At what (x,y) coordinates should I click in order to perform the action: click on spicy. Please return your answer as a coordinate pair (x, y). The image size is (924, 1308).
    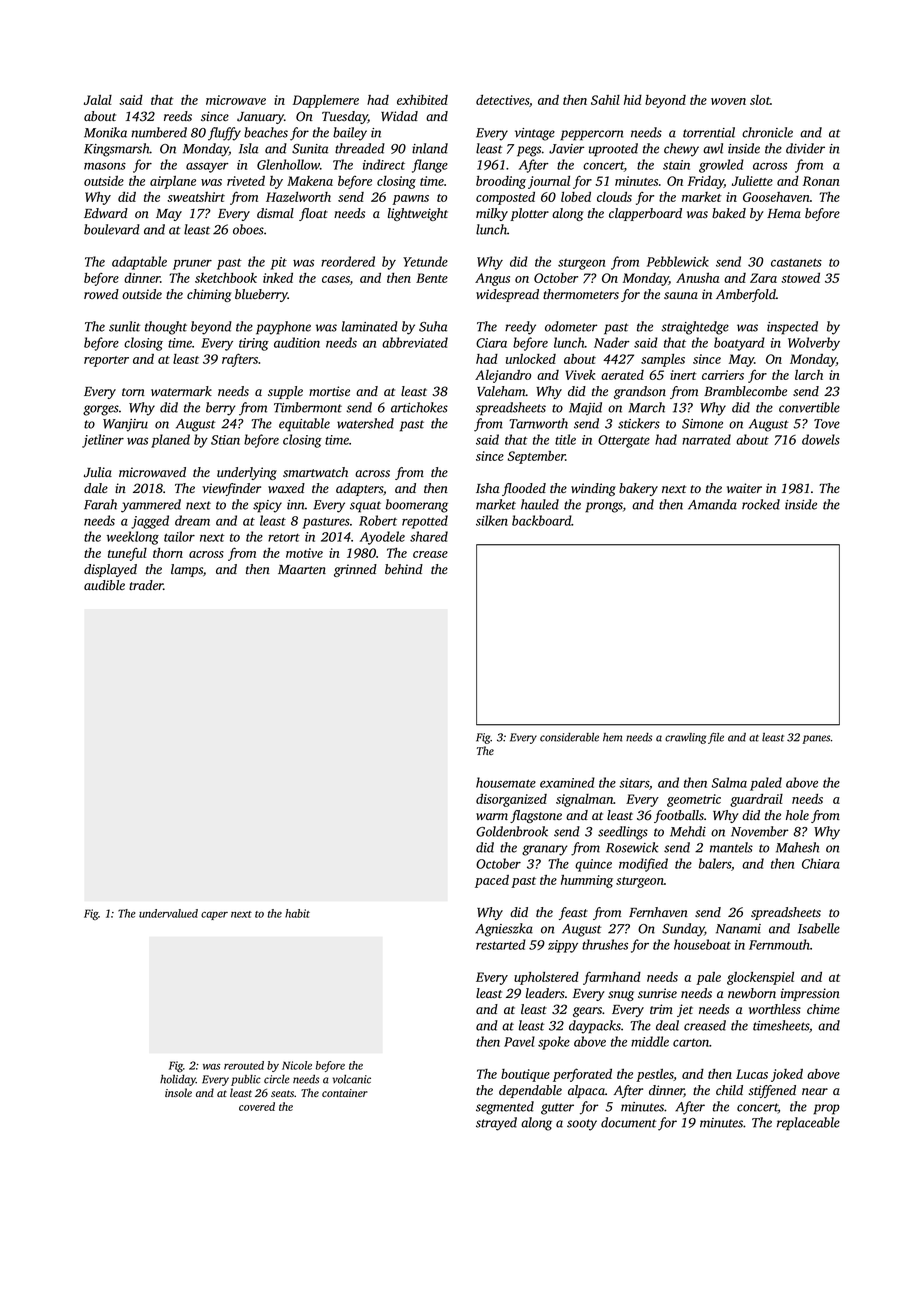
    Looking at the image, I should click on (267, 506).
